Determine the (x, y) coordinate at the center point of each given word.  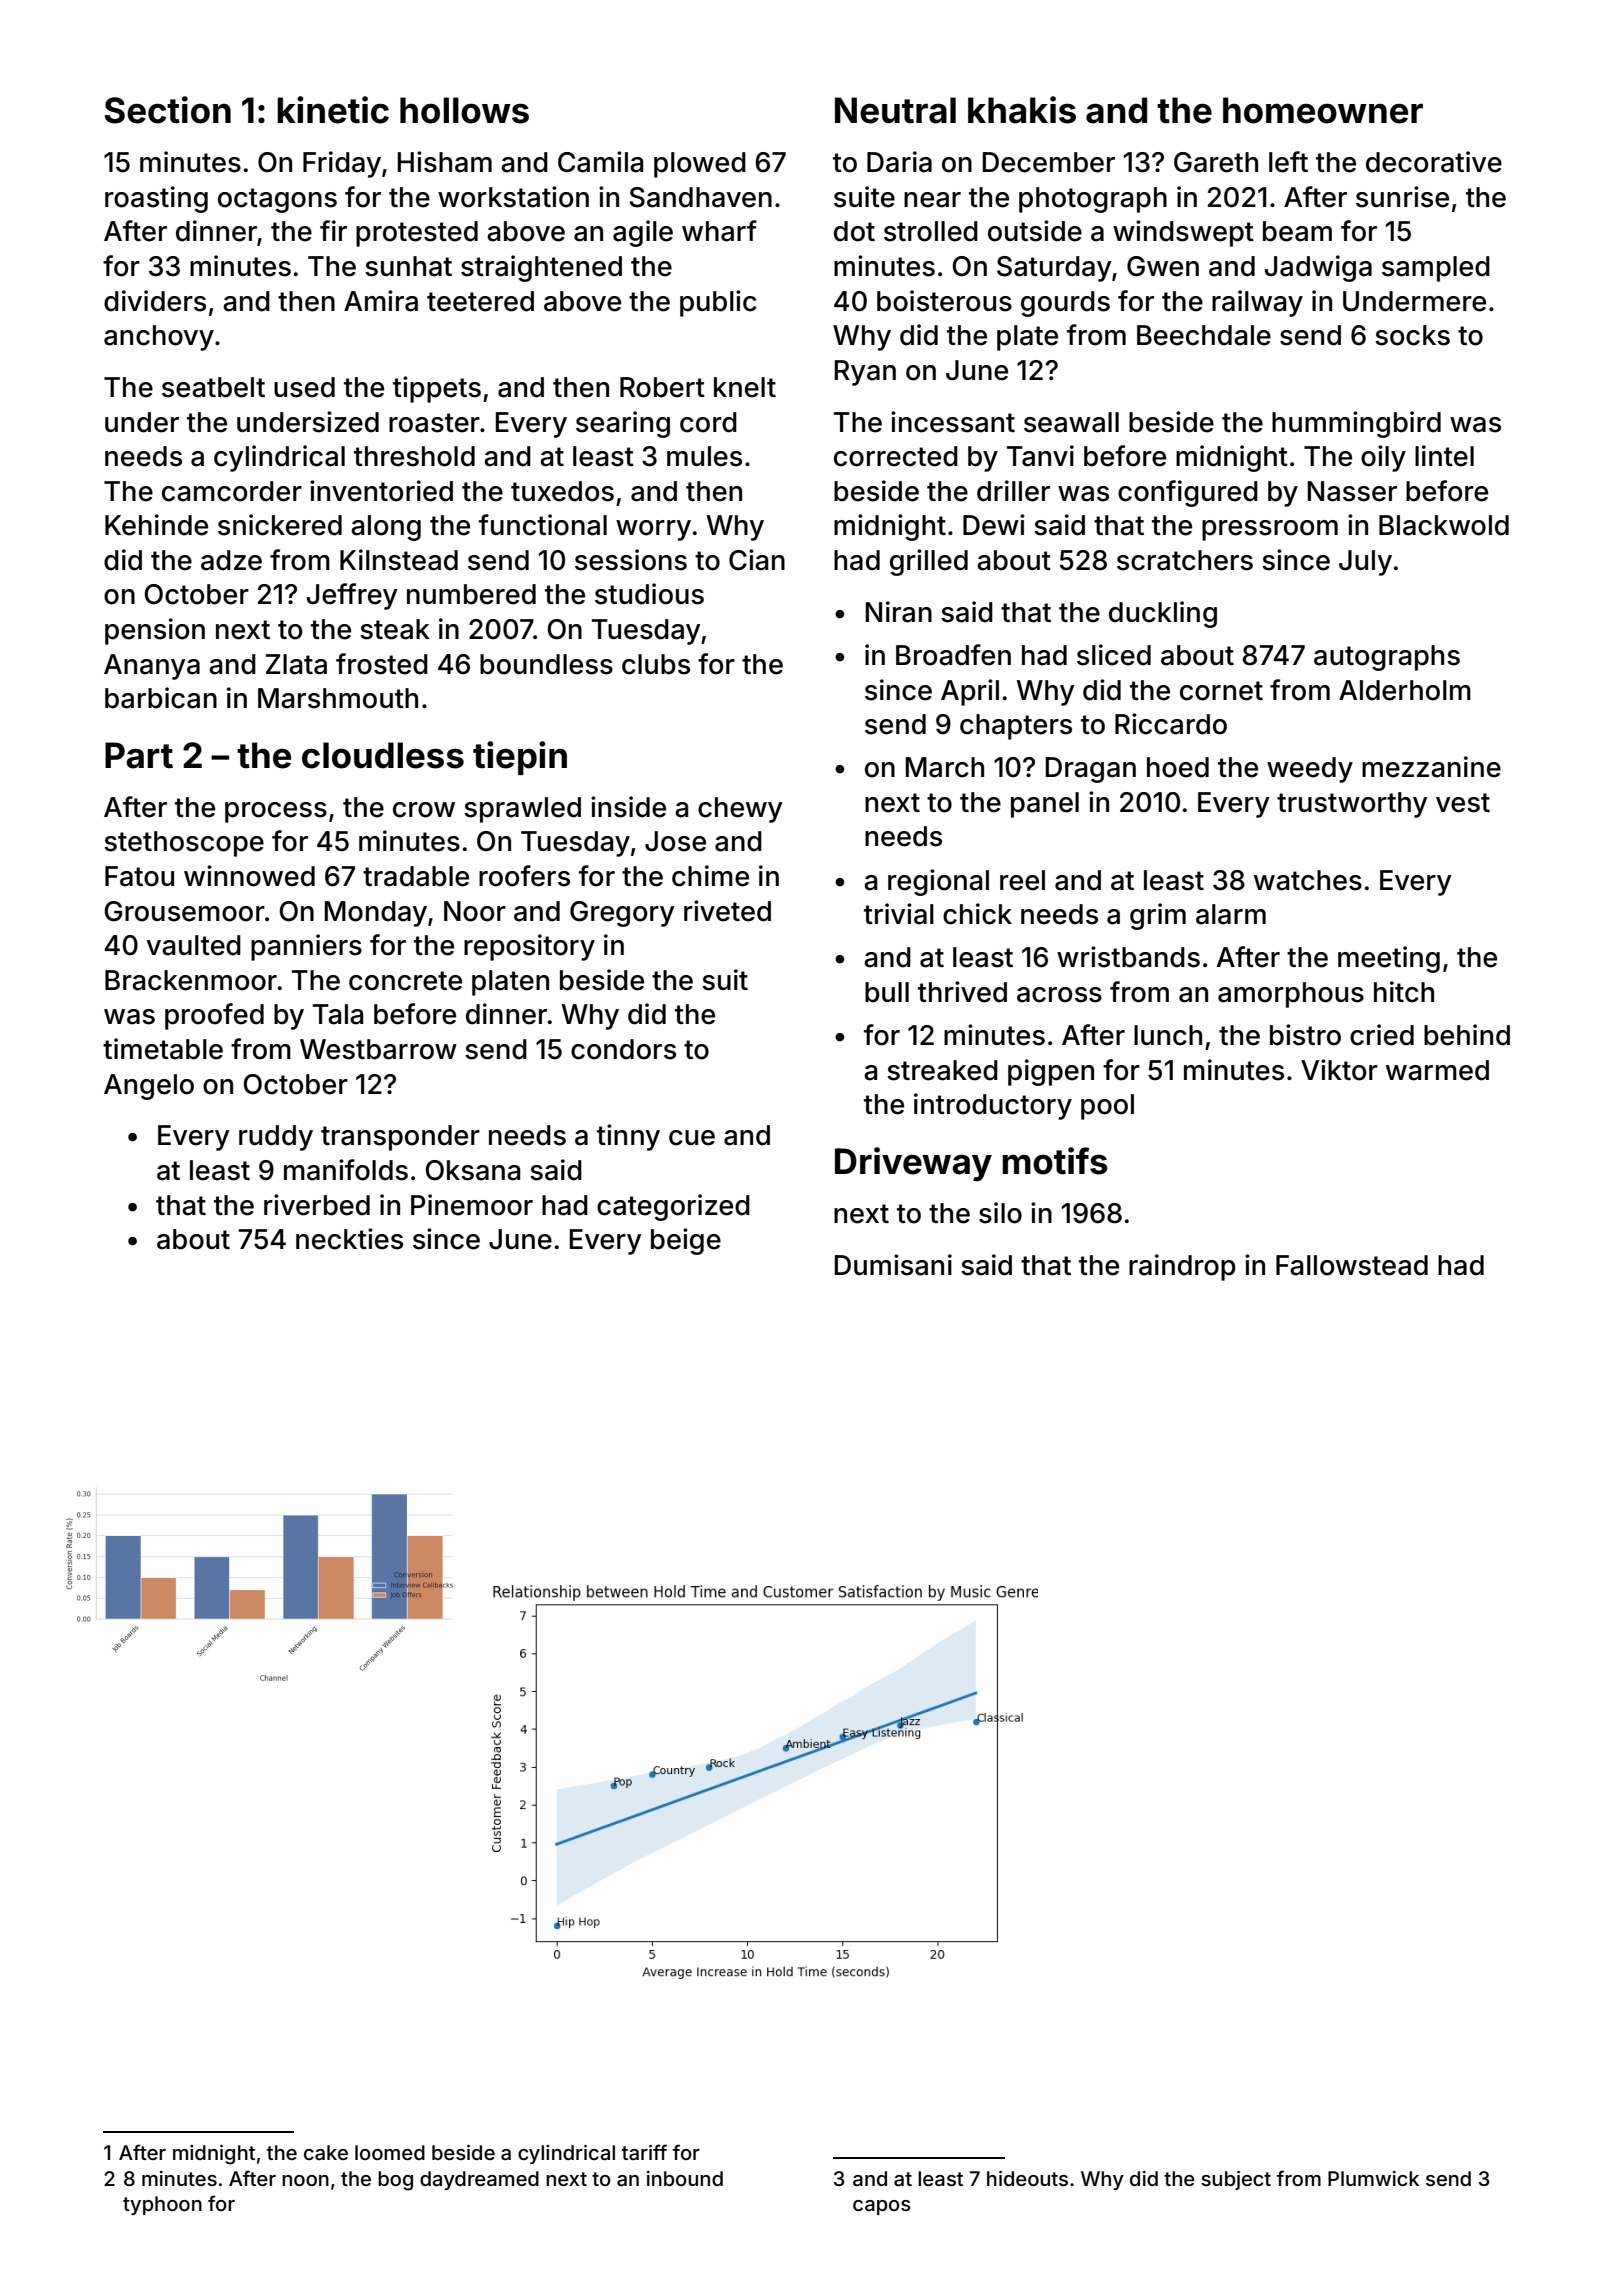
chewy (740, 810)
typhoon (162, 2205)
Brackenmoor (191, 980)
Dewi (994, 525)
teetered (480, 301)
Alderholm (1405, 690)
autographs (1387, 658)
